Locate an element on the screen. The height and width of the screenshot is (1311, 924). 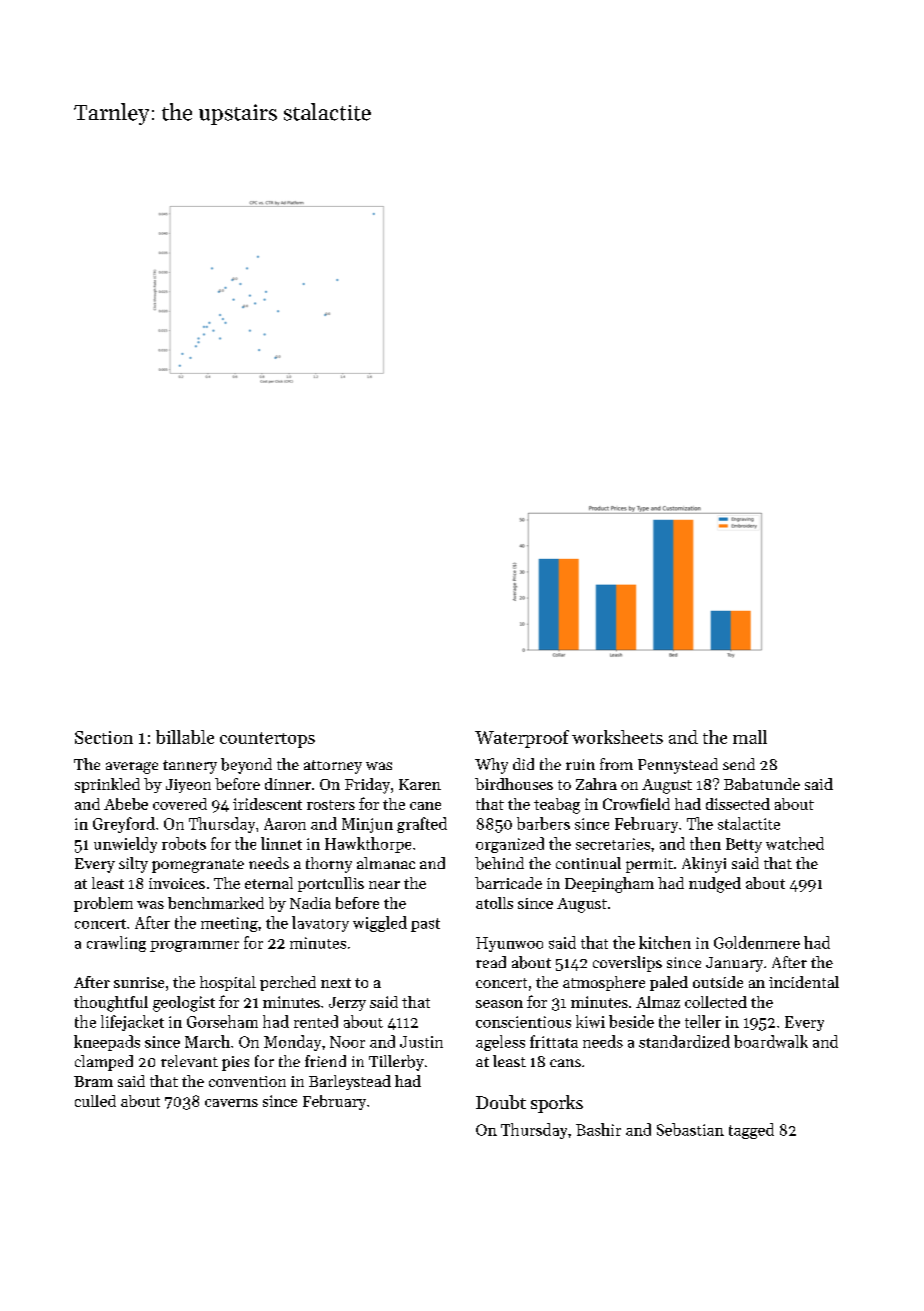
mall is located at coordinates (750, 737).
